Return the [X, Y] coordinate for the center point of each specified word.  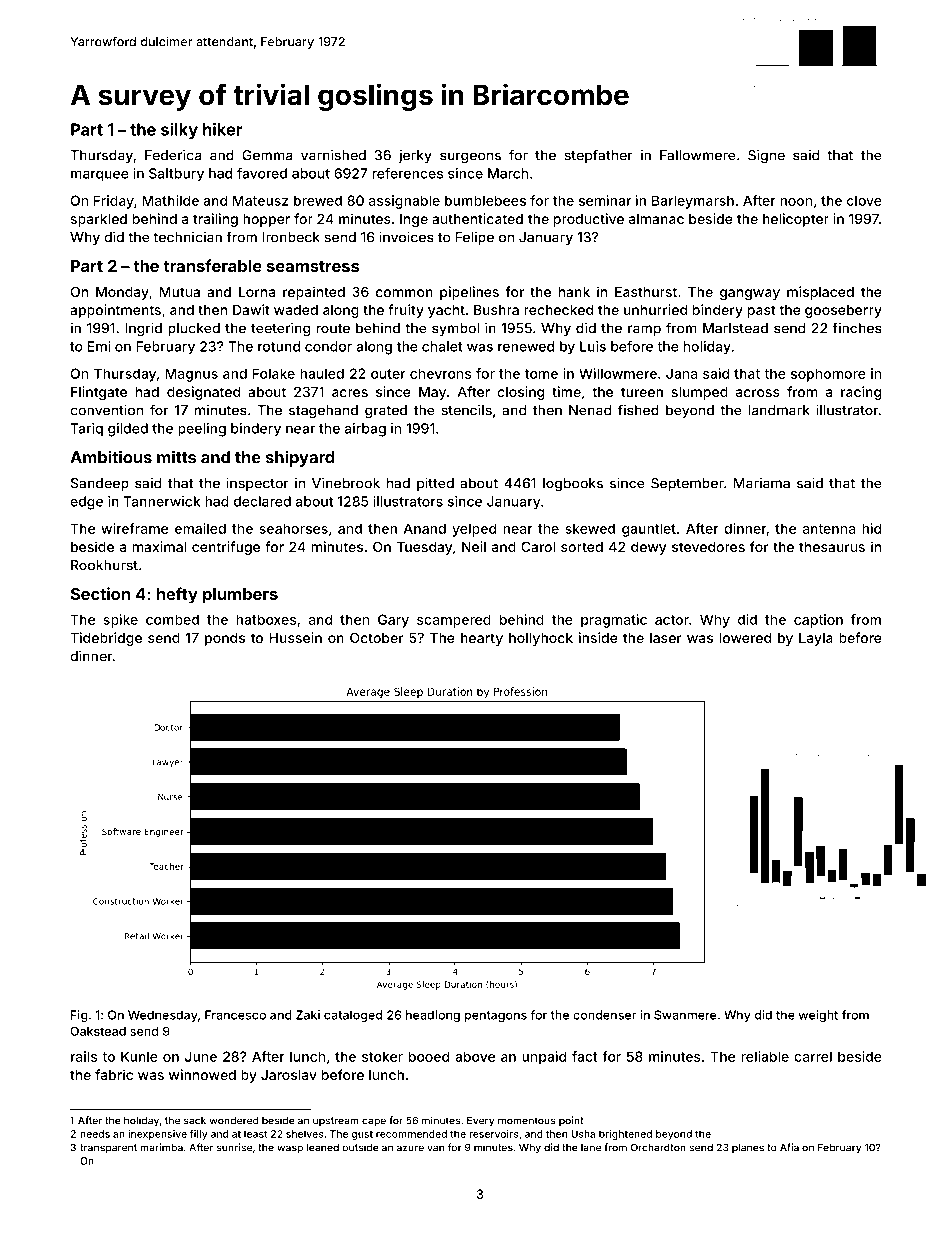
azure [410, 1148]
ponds [225, 639]
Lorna [257, 292]
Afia [789, 1147]
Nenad [590, 410]
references [407, 173]
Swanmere [685, 1015]
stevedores [708, 547]
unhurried [655, 309]
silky [179, 131]
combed [172, 619]
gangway [750, 294]
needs [95, 1134]
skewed [590, 528]
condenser [605, 1015]
